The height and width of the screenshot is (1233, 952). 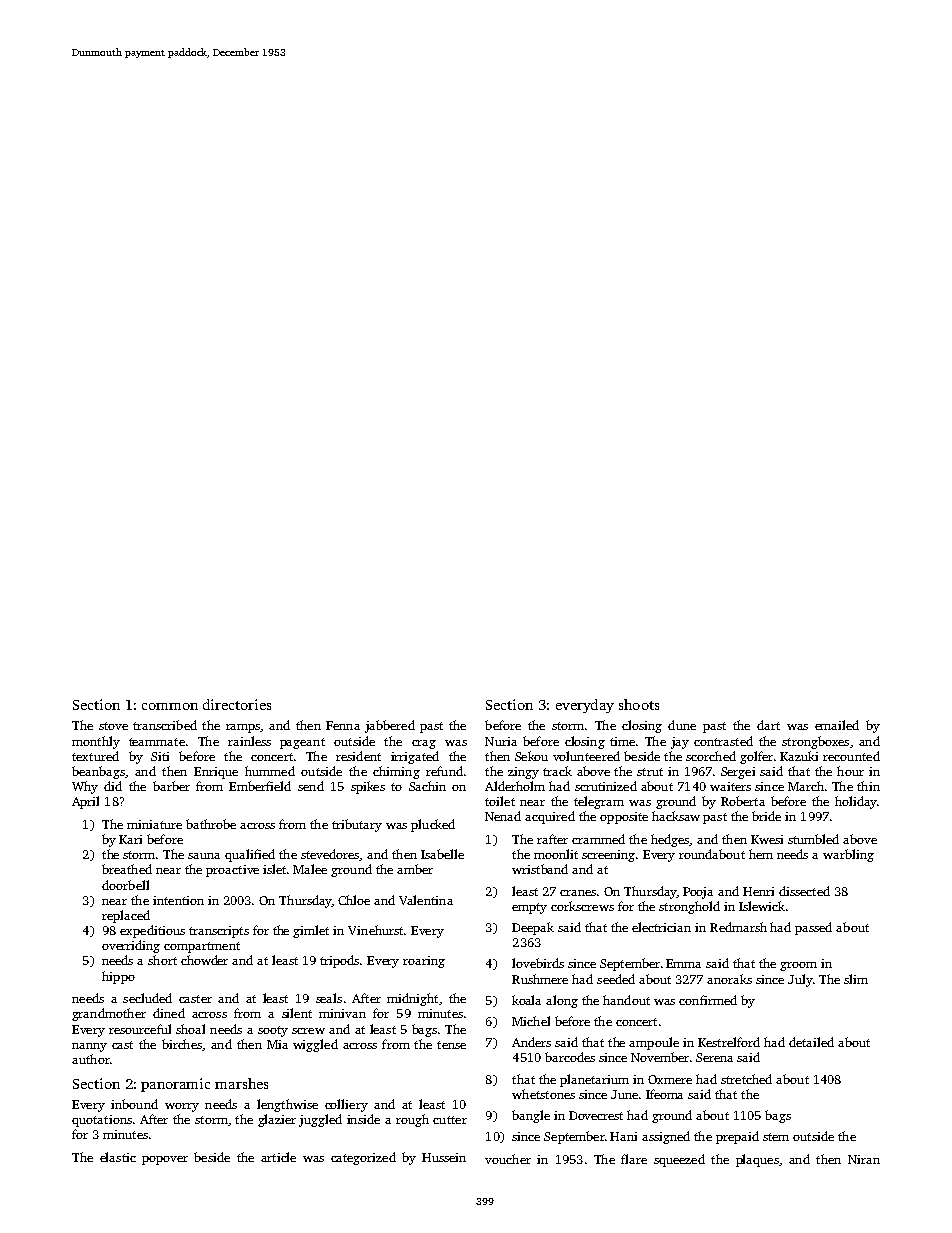 What do you see at coordinates (278, 1157) in the screenshot?
I see `article` at bounding box center [278, 1157].
